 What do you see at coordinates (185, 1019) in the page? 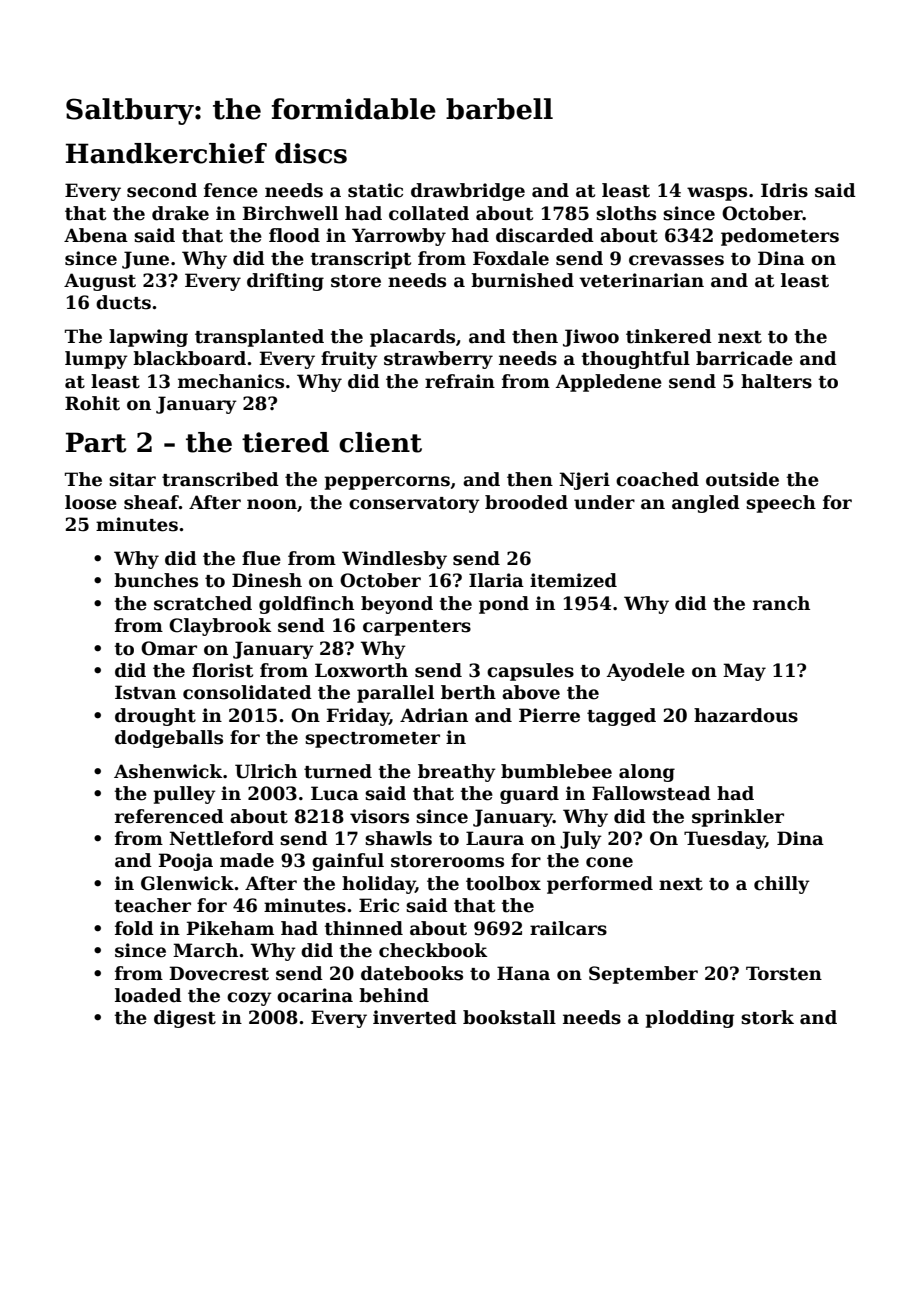
I see `digest` at bounding box center [185, 1019].
